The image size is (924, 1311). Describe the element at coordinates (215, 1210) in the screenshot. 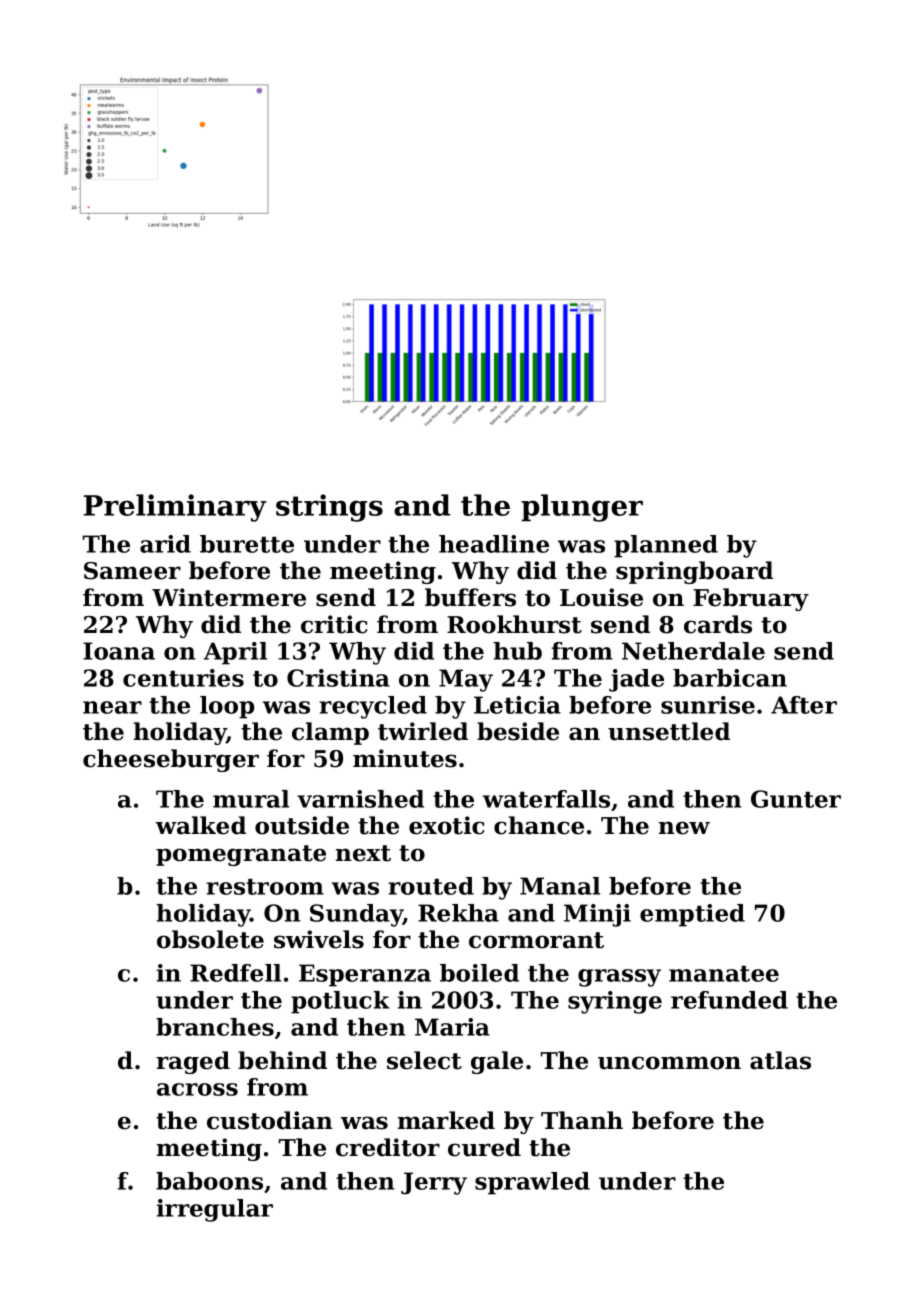

I see `irregular` at that location.
